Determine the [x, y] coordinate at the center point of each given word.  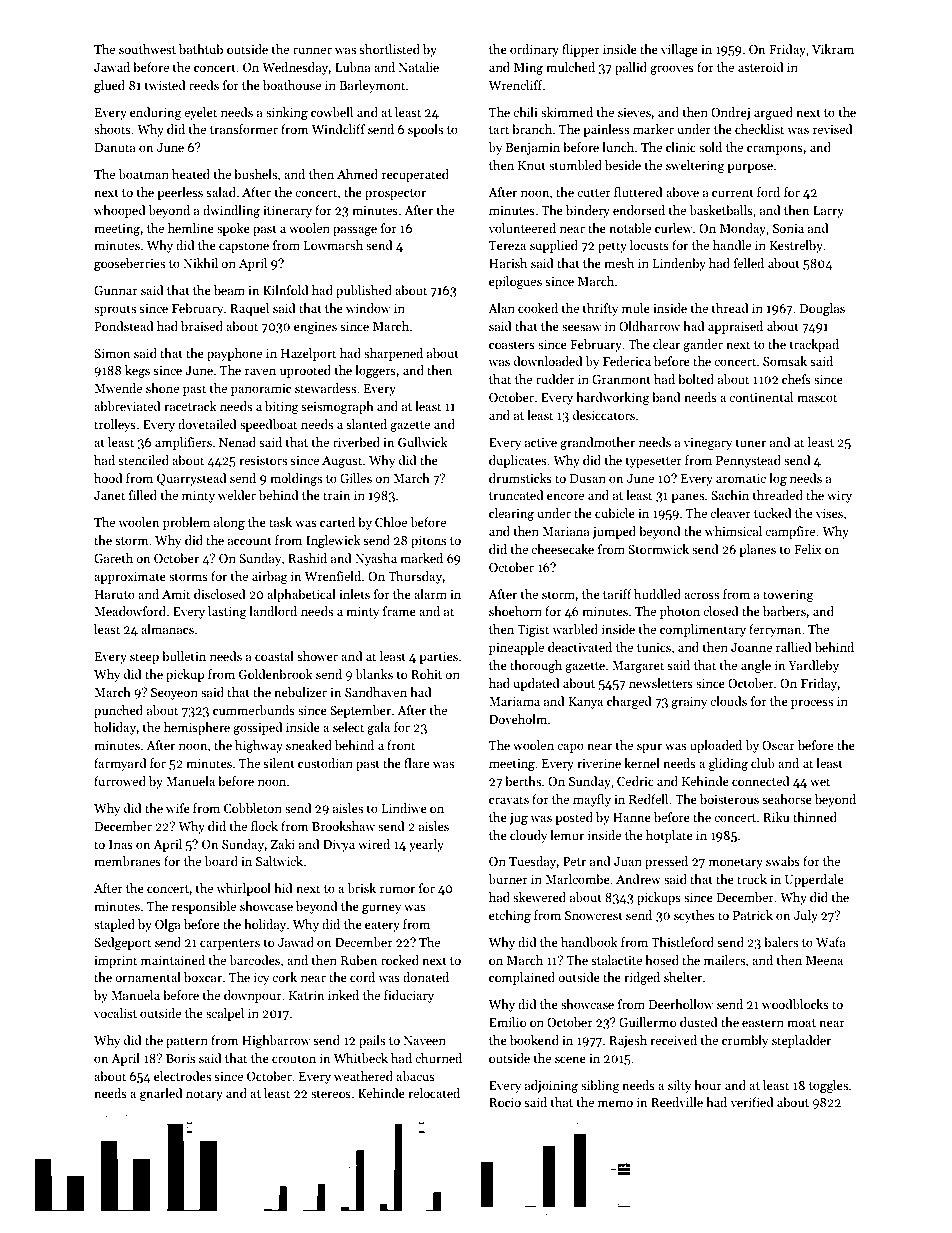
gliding [728, 764]
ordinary [534, 50]
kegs [137, 371]
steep [144, 658]
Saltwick [279, 861]
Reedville [677, 1102]
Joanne [751, 647]
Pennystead [748, 461]
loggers [375, 371]
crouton [294, 1059]
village [679, 50]
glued [109, 86]
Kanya [586, 703]
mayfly [592, 800]
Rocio [505, 1102]
